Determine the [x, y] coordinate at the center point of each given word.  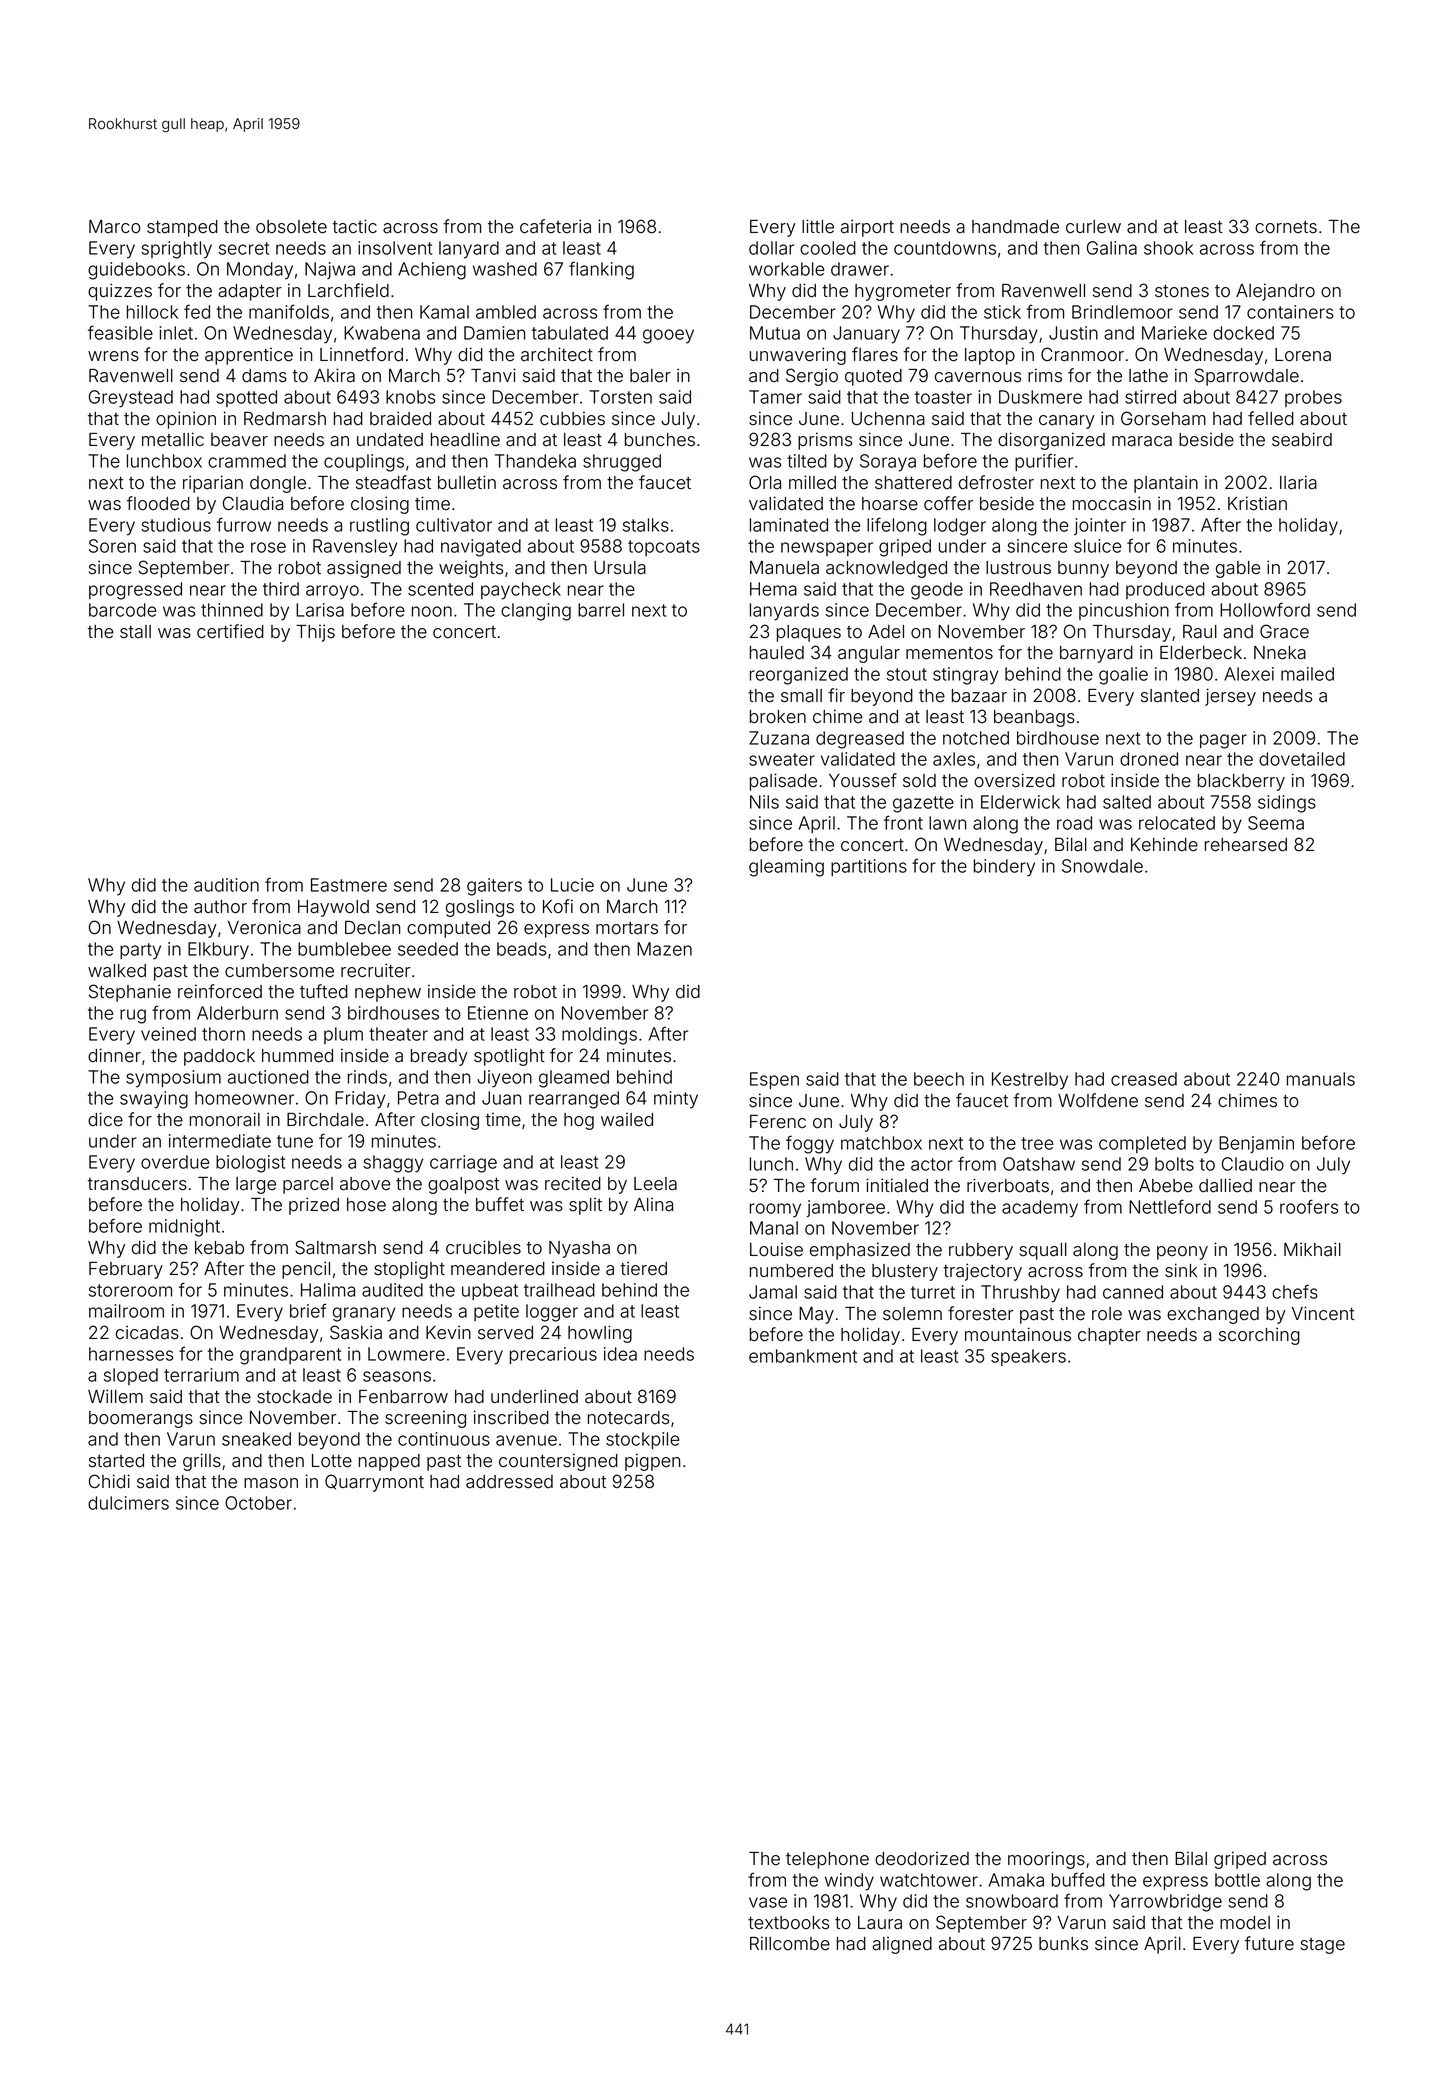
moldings [599, 1036]
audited [392, 1290]
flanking [601, 270]
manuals [1321, 1079]
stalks [646, 525]
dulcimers [128, 1503]
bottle [1237, 1880]
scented [440, 589]
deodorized [922, 1859]
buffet [500, 1204]
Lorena [1303, 355]
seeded [428, 949]
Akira [334, 375]
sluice [1097, 546]
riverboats [1008, 1185]
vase [768, 1902]
